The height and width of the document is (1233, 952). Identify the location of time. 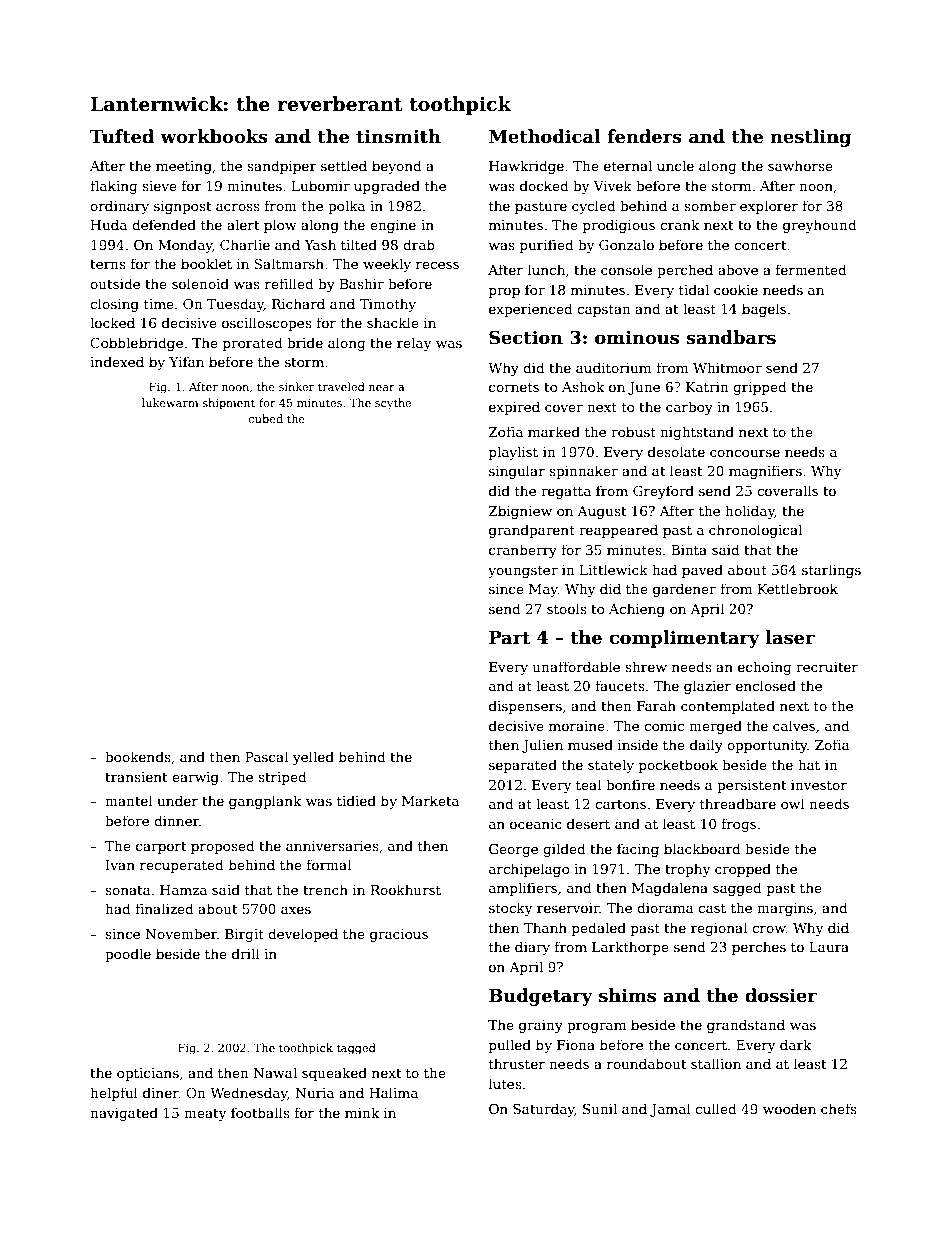
(159, 304).
